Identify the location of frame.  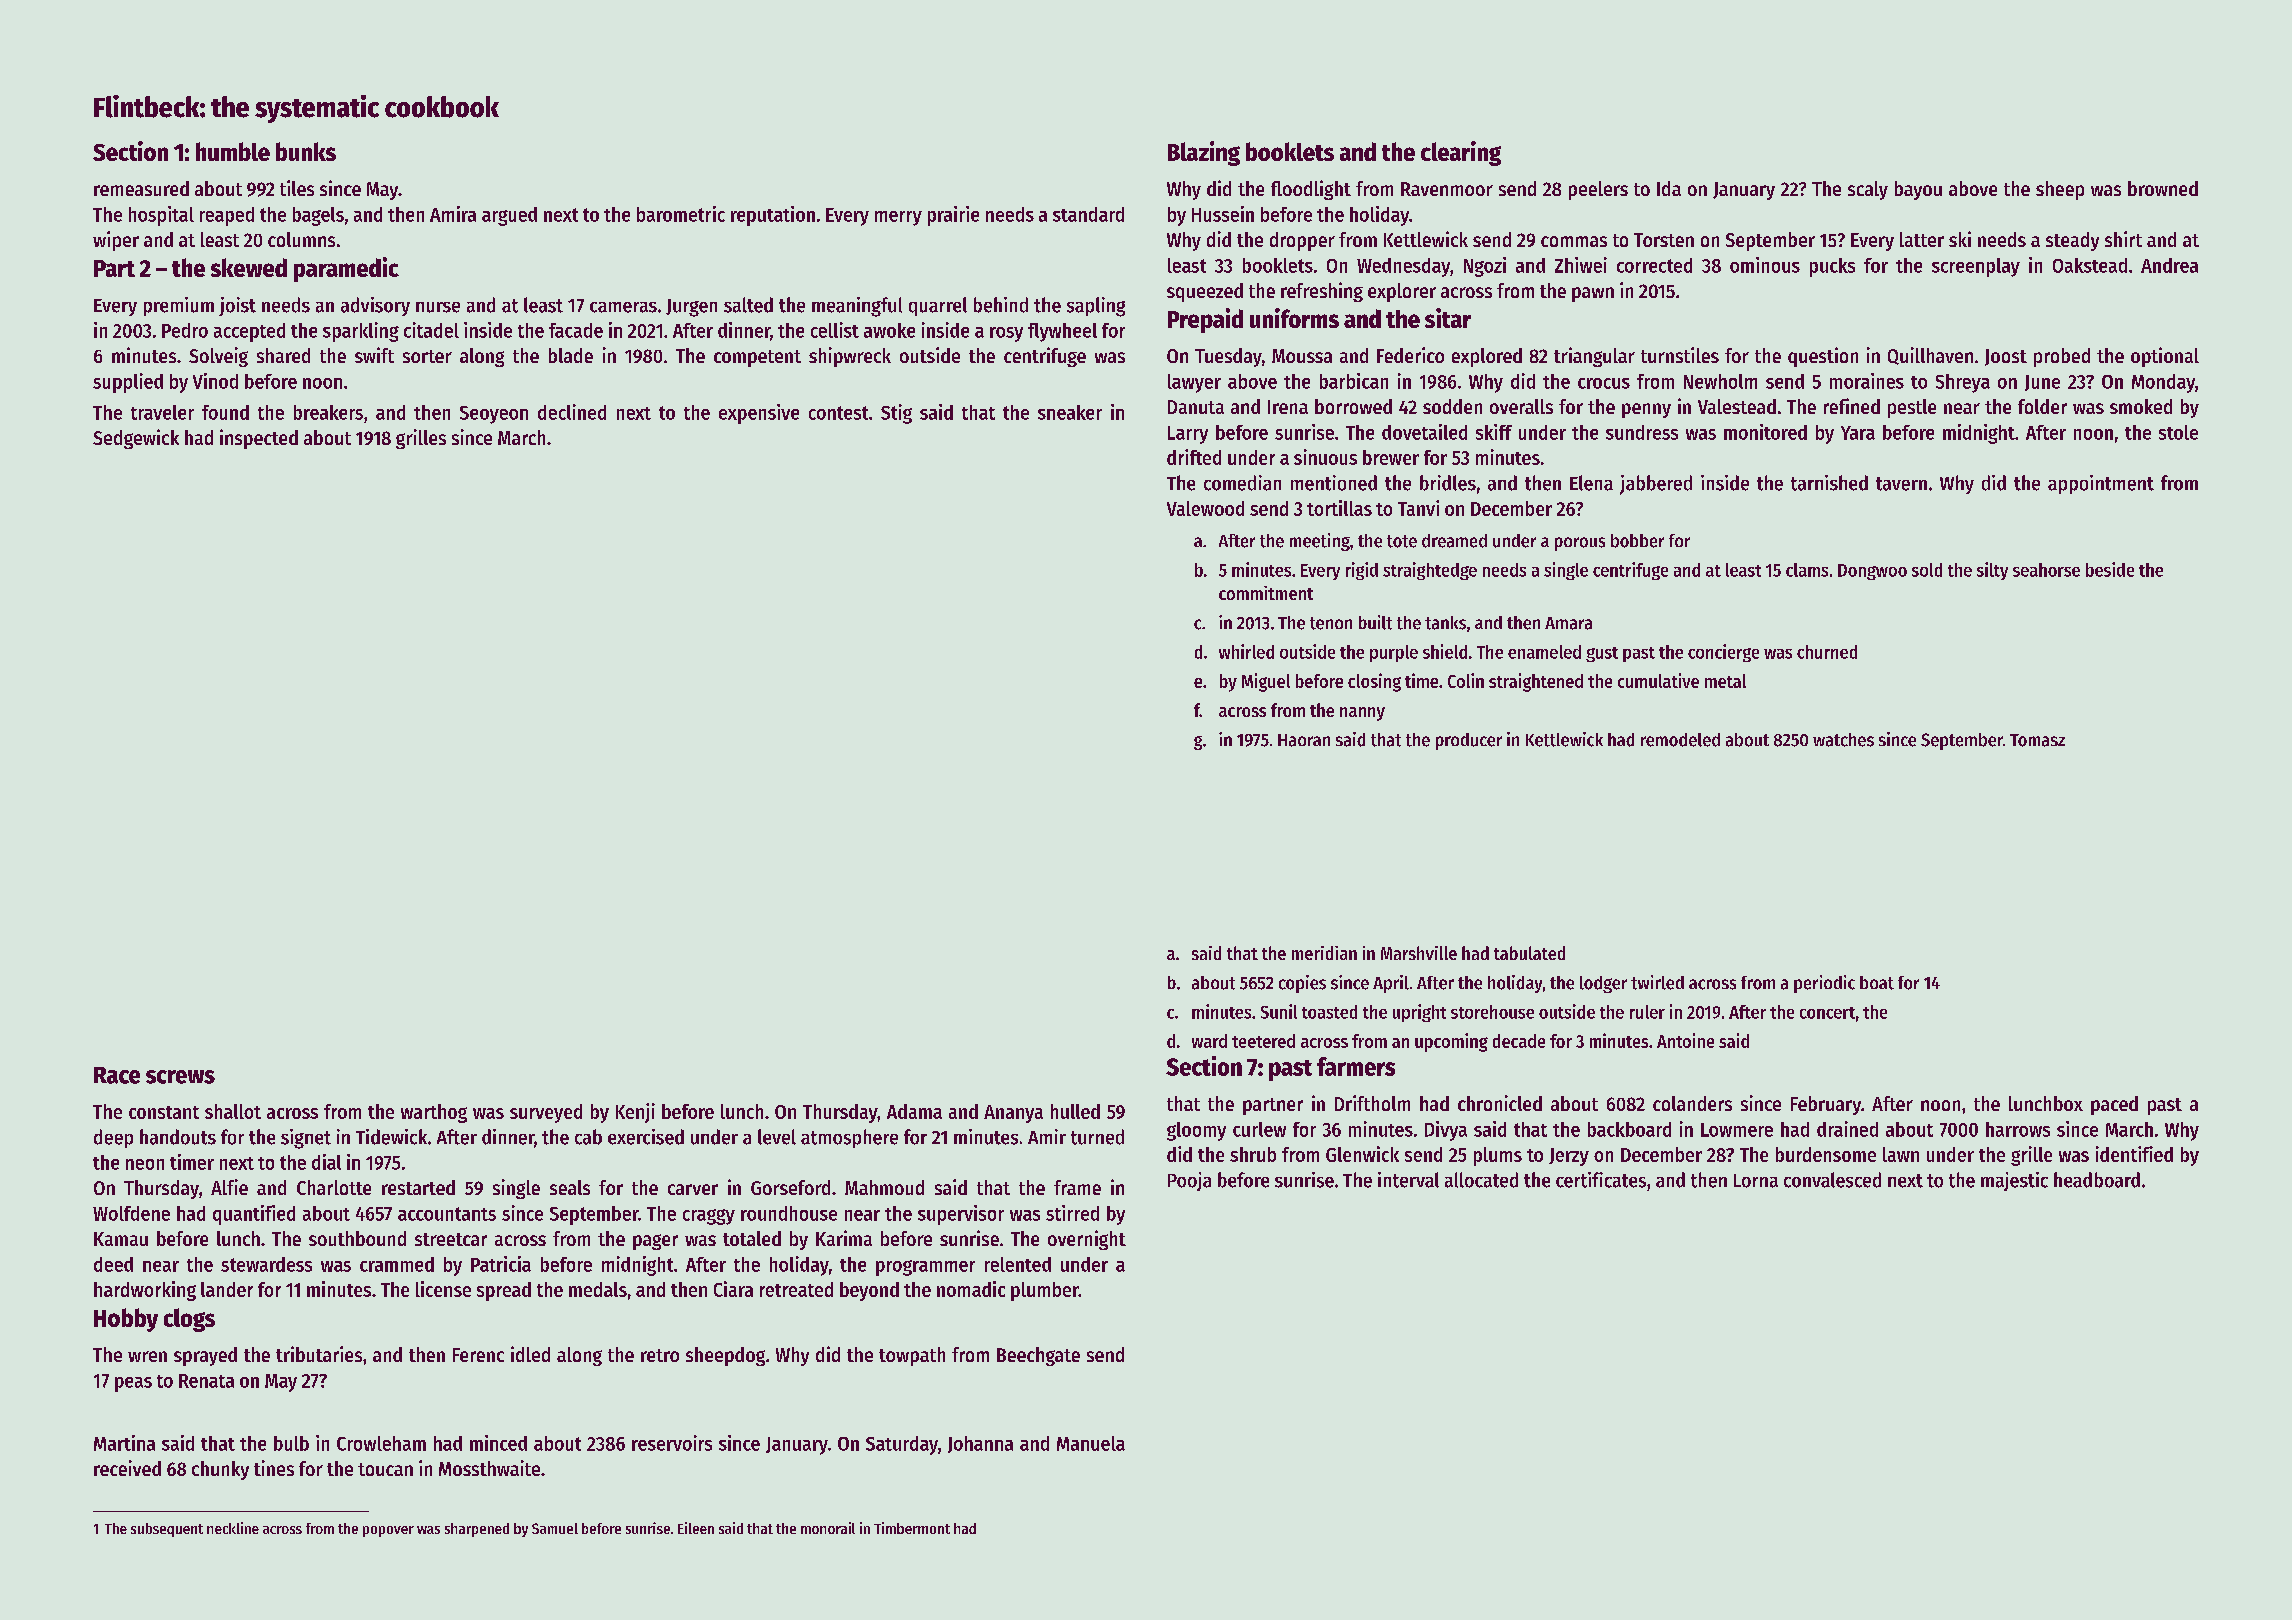
(1077, 1187).
